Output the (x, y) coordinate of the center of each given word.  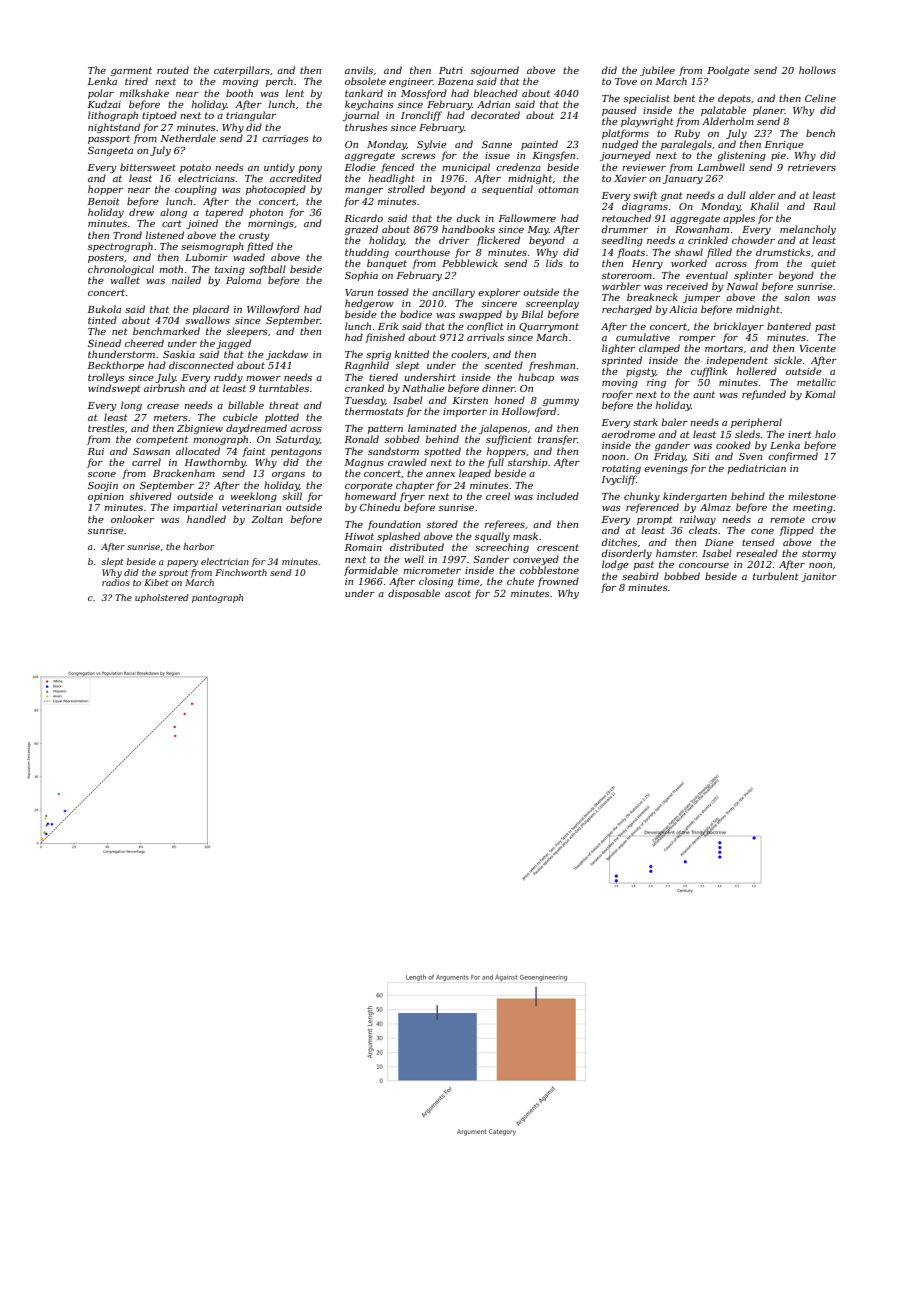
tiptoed (159, 116)
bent (684, 98)
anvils (359, 70)
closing (436, 582)
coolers (469, 354)
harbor (199, 546)
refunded (764, 395)
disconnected (201, 365)
